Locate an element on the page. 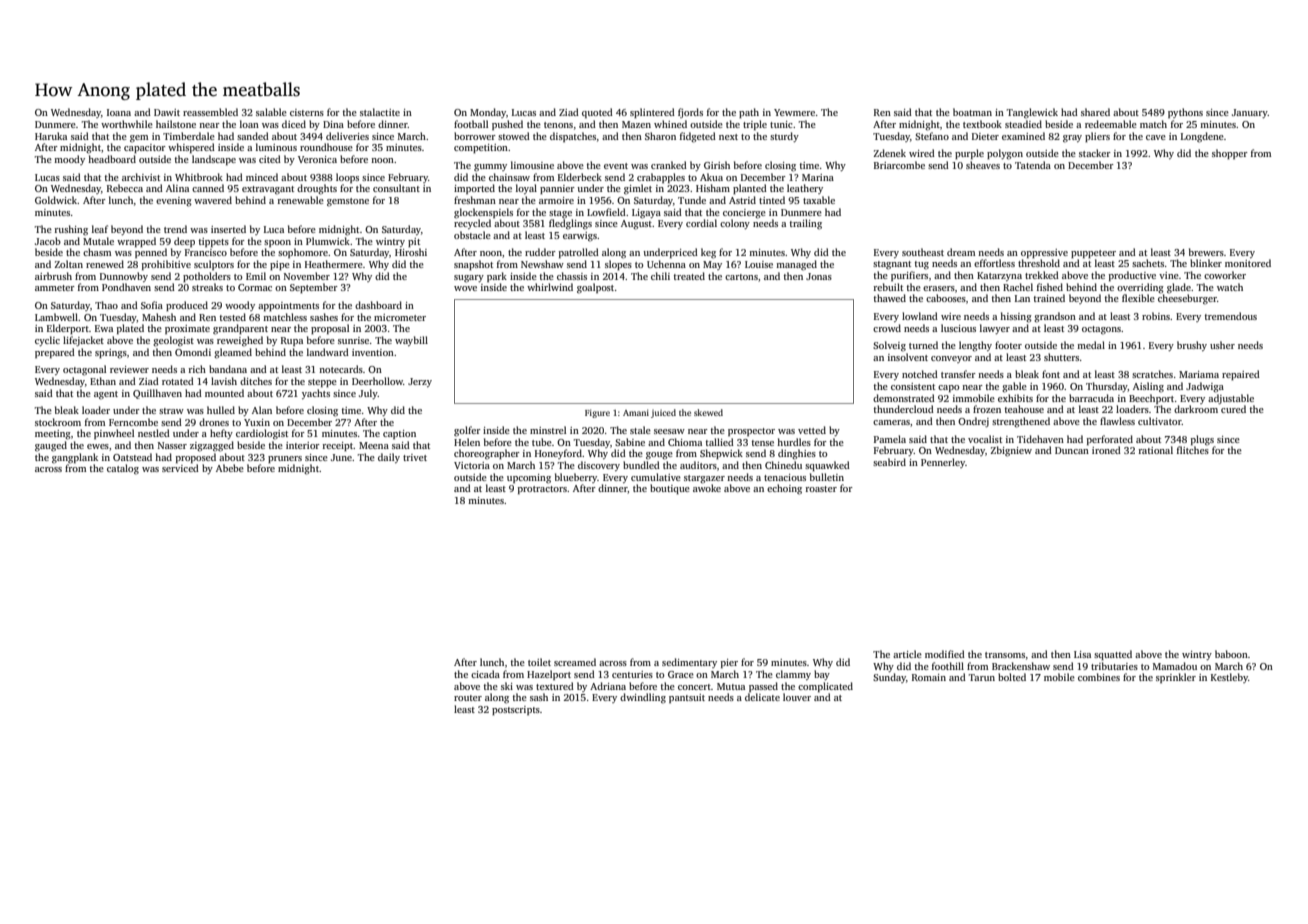 The image size is (1308, 924). patrolled is located at coordinates (579, 253).
